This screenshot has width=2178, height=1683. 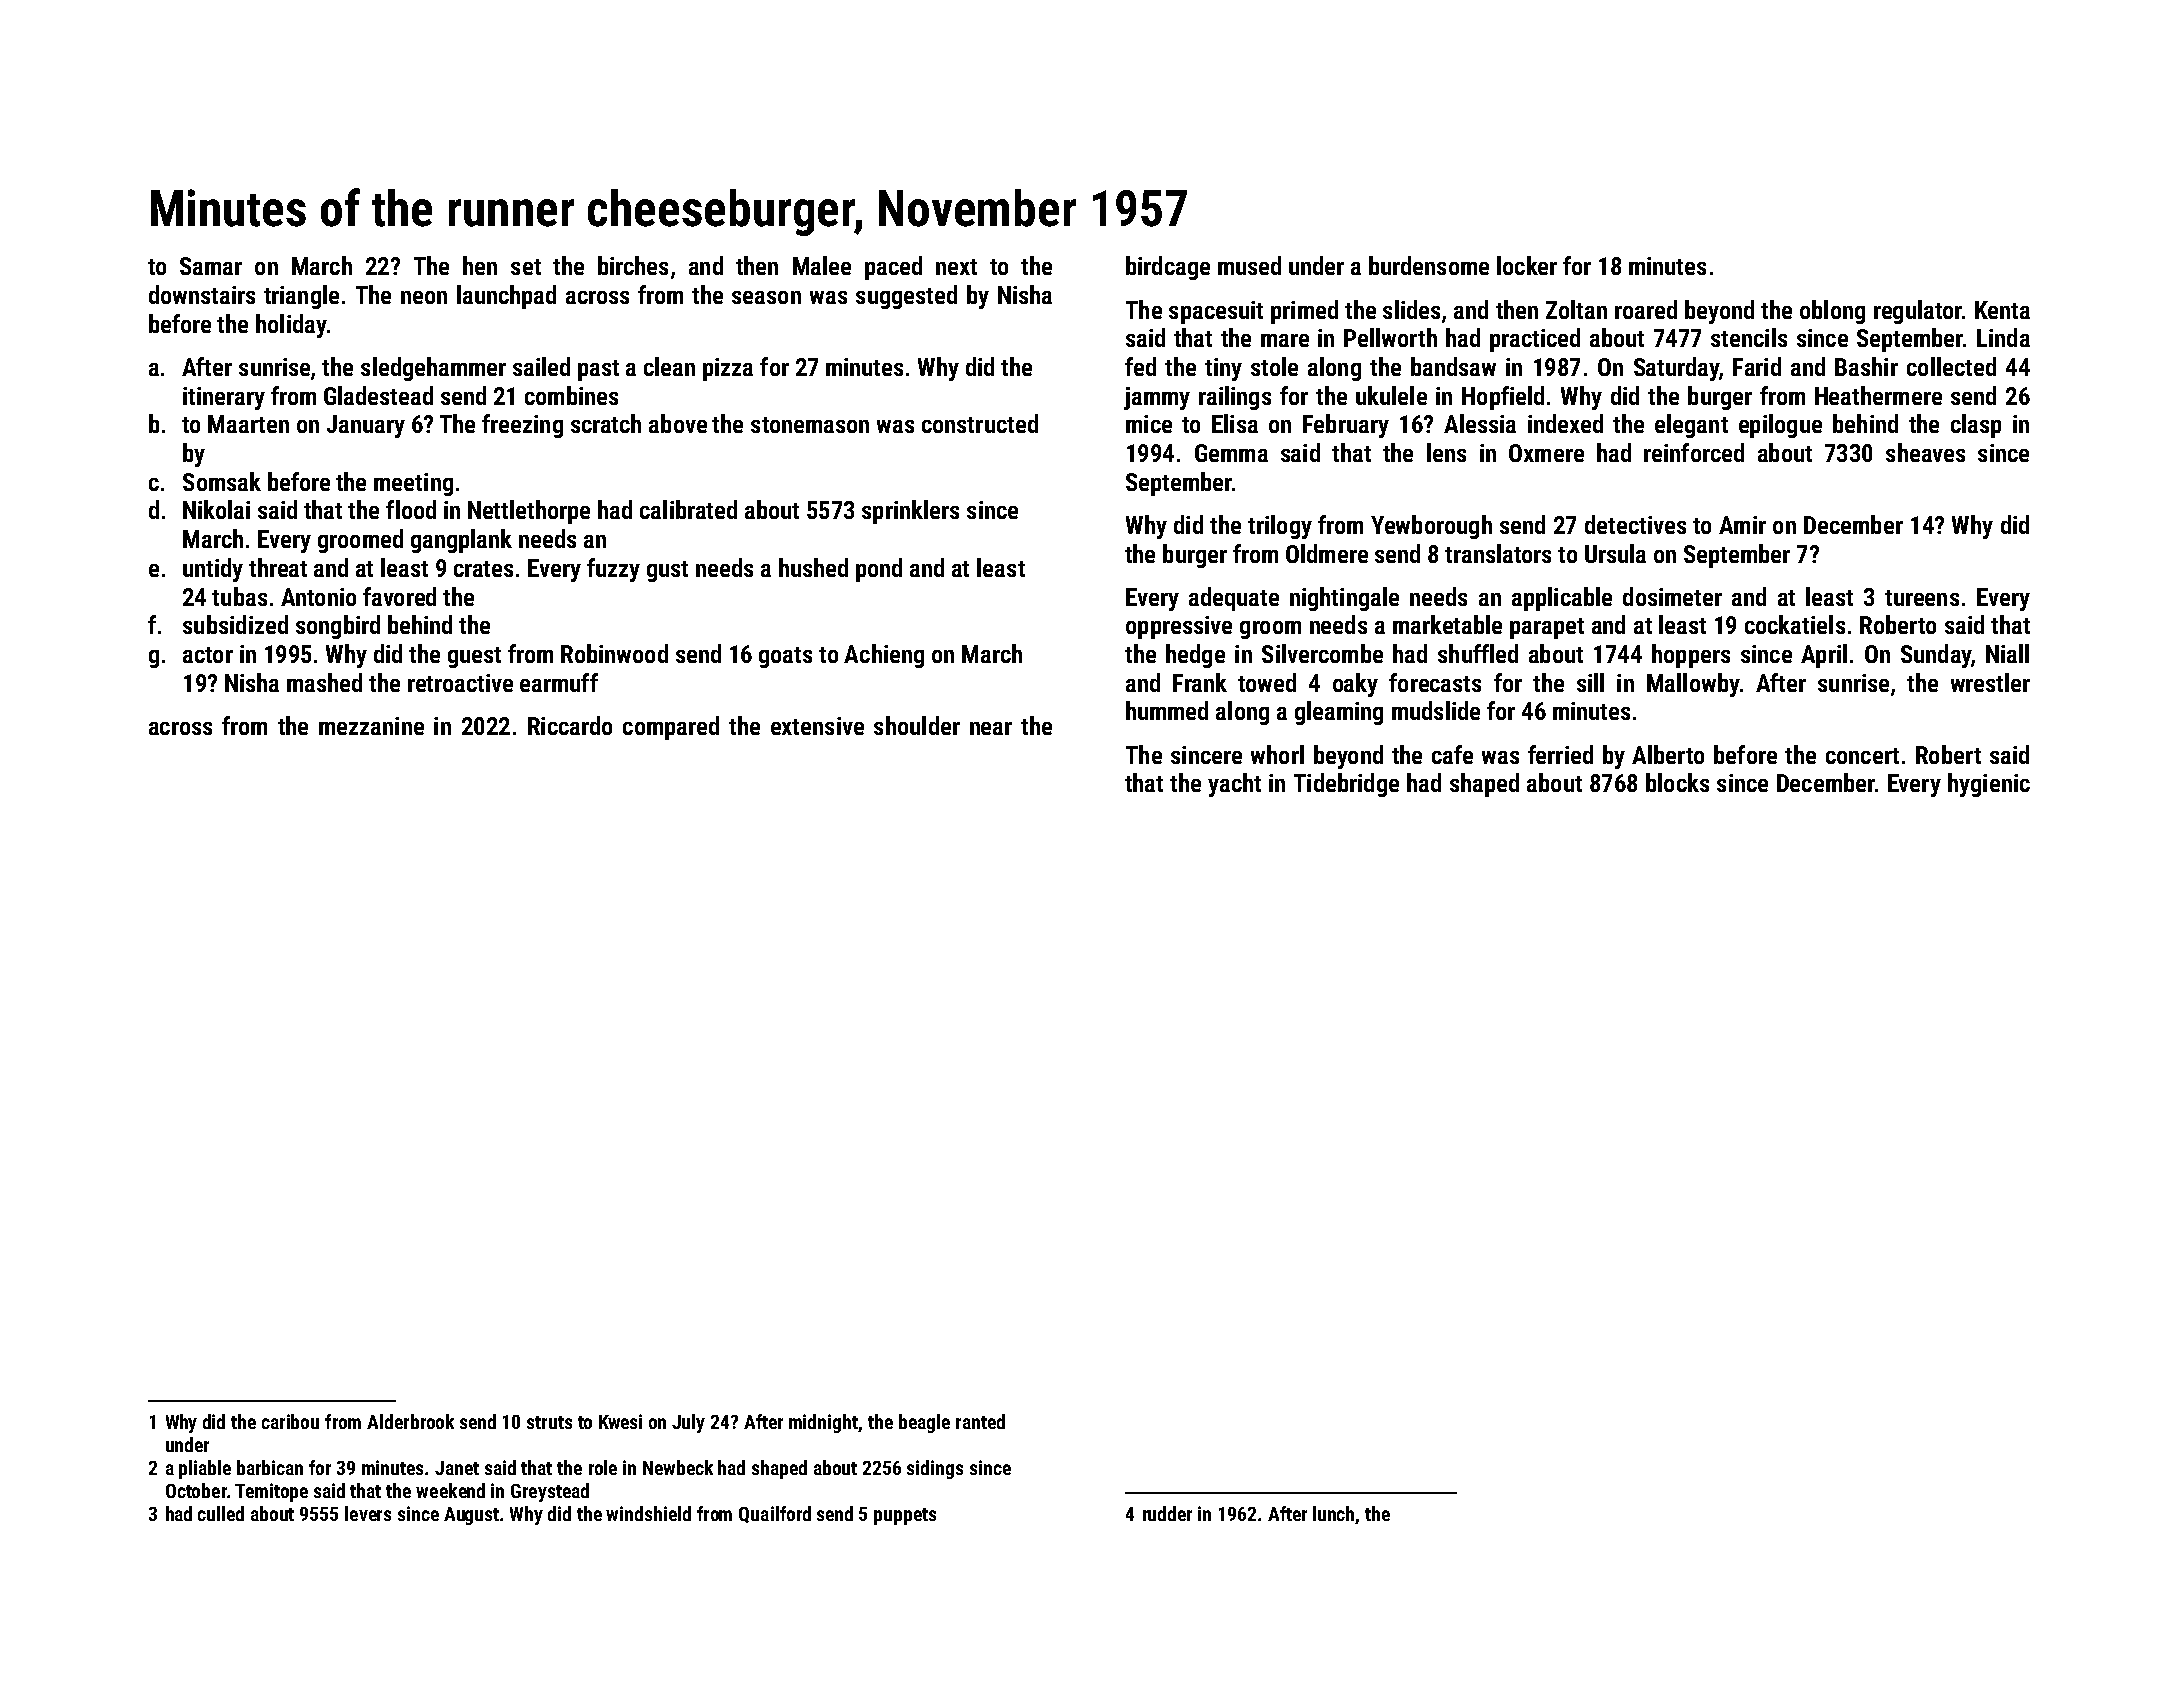 What do you see at coordinates (1527, 265) in the screenshot?
I see `locker` at bounding box center [1527, 265].
